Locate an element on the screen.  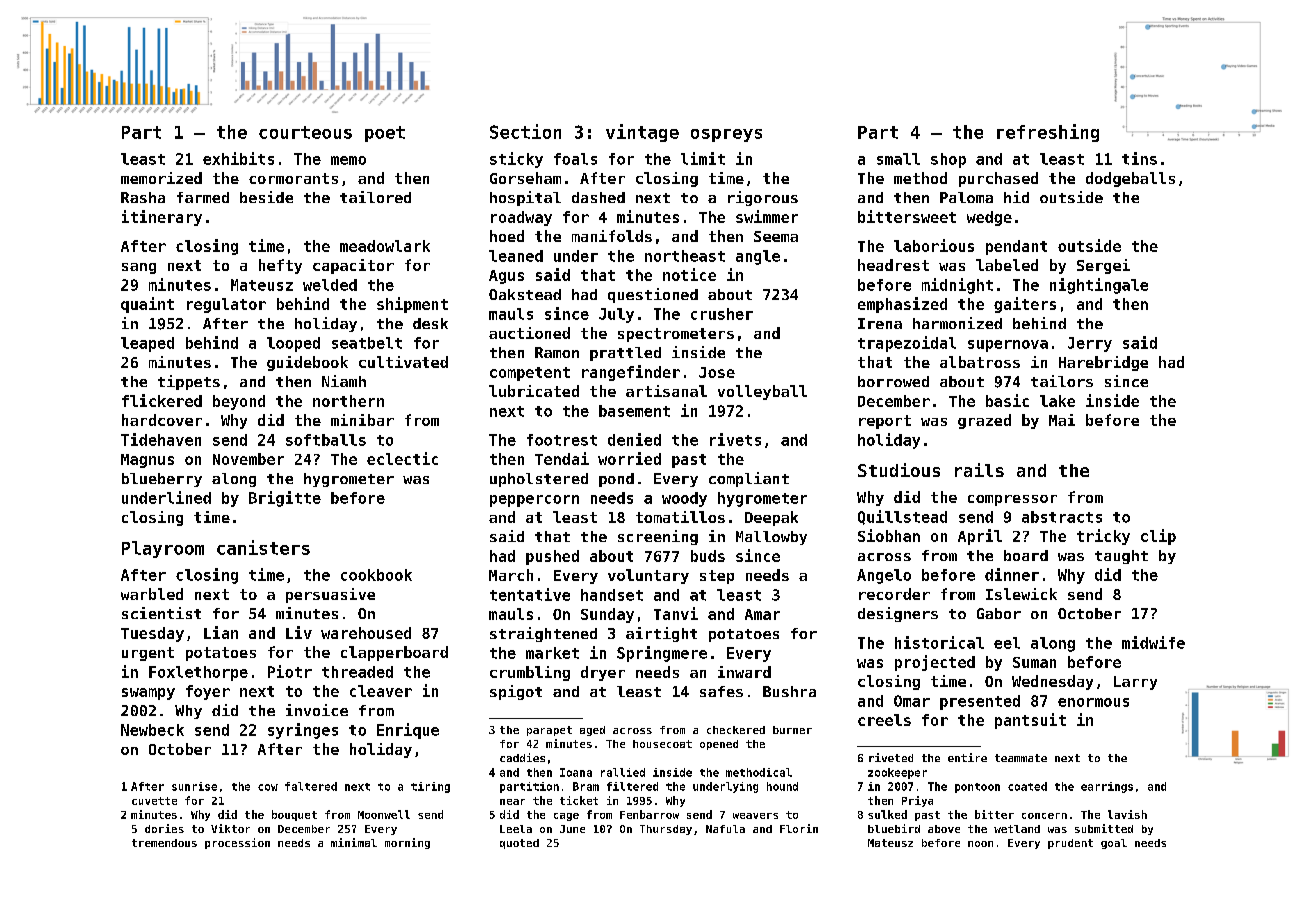
canisters is located at coordinates (263, 547).
